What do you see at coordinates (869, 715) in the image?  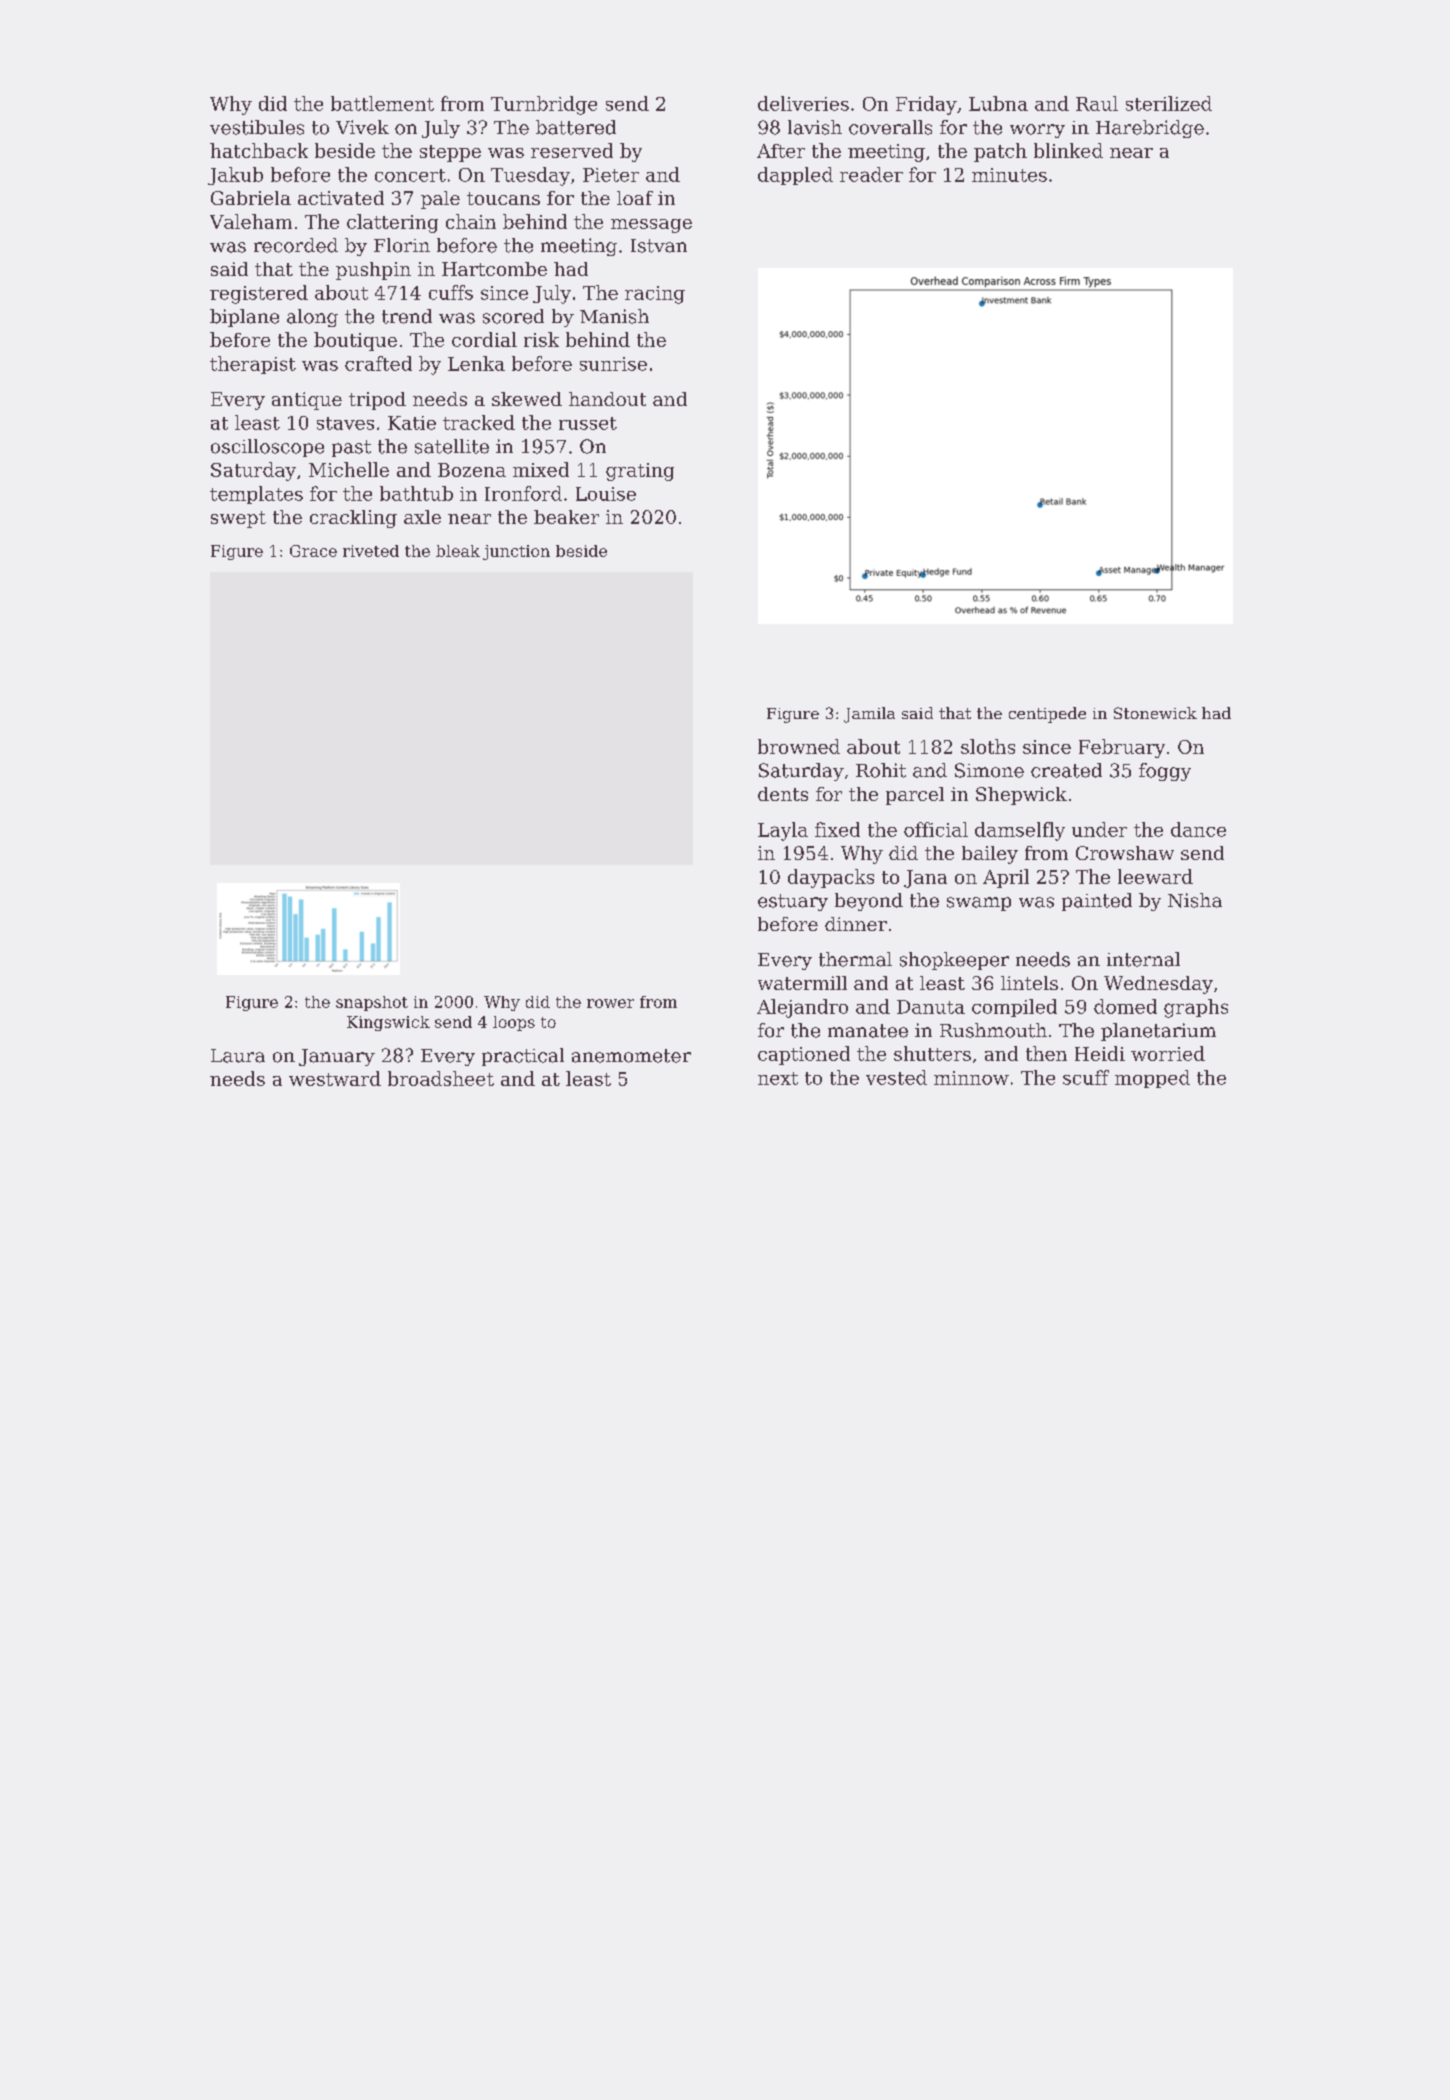 I see `Jamila` at bounding box center [869, 715].
